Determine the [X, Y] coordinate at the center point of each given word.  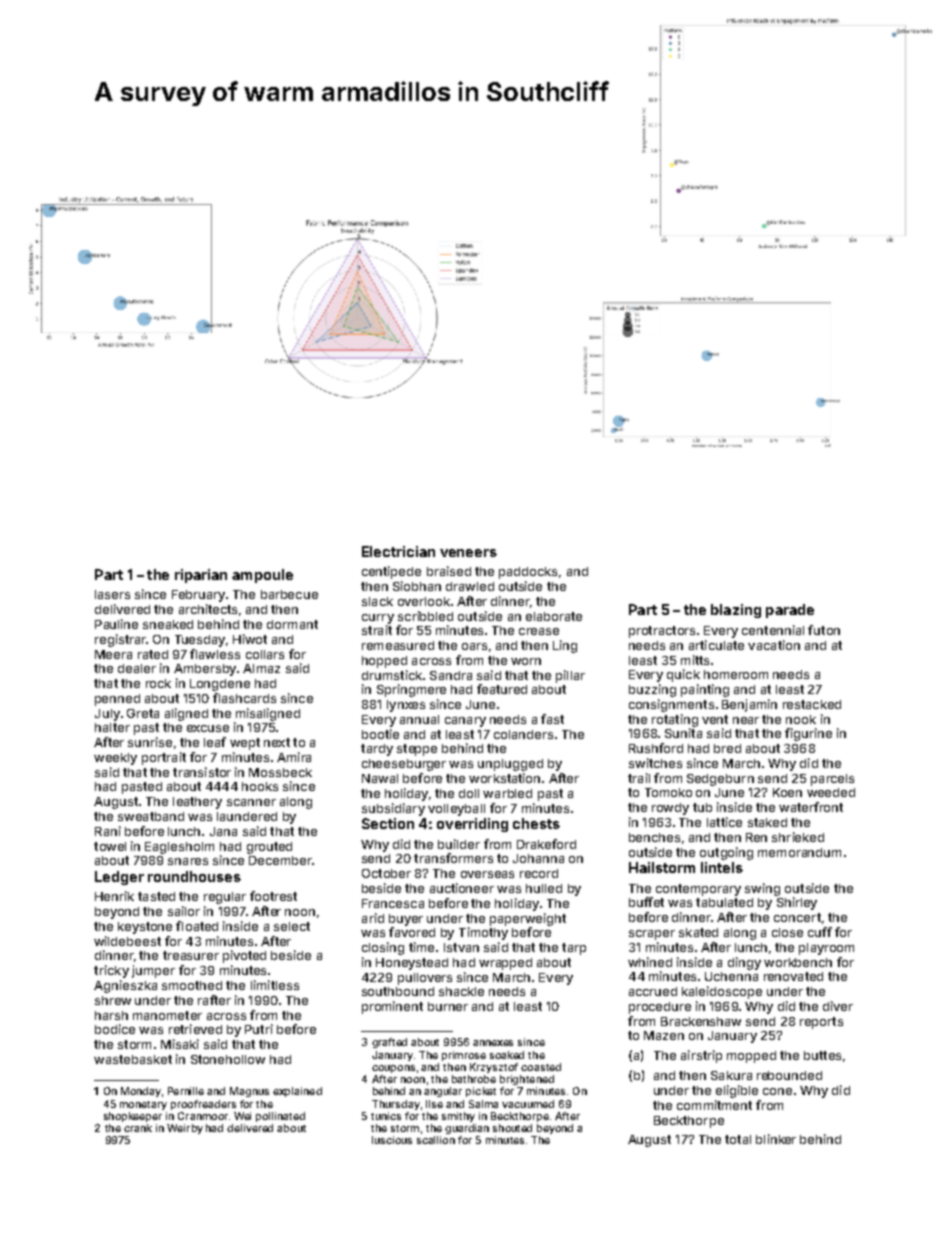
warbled [507, 793]
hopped [384, 662]
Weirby [185, 1129]
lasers [112, 594]
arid [373, 918]
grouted [269, 848]
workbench [798, 962]
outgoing [726, 853]
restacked [812, 704]
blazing [736, 611]
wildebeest [127, 941]
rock [158, 683]
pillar [570, 676]
